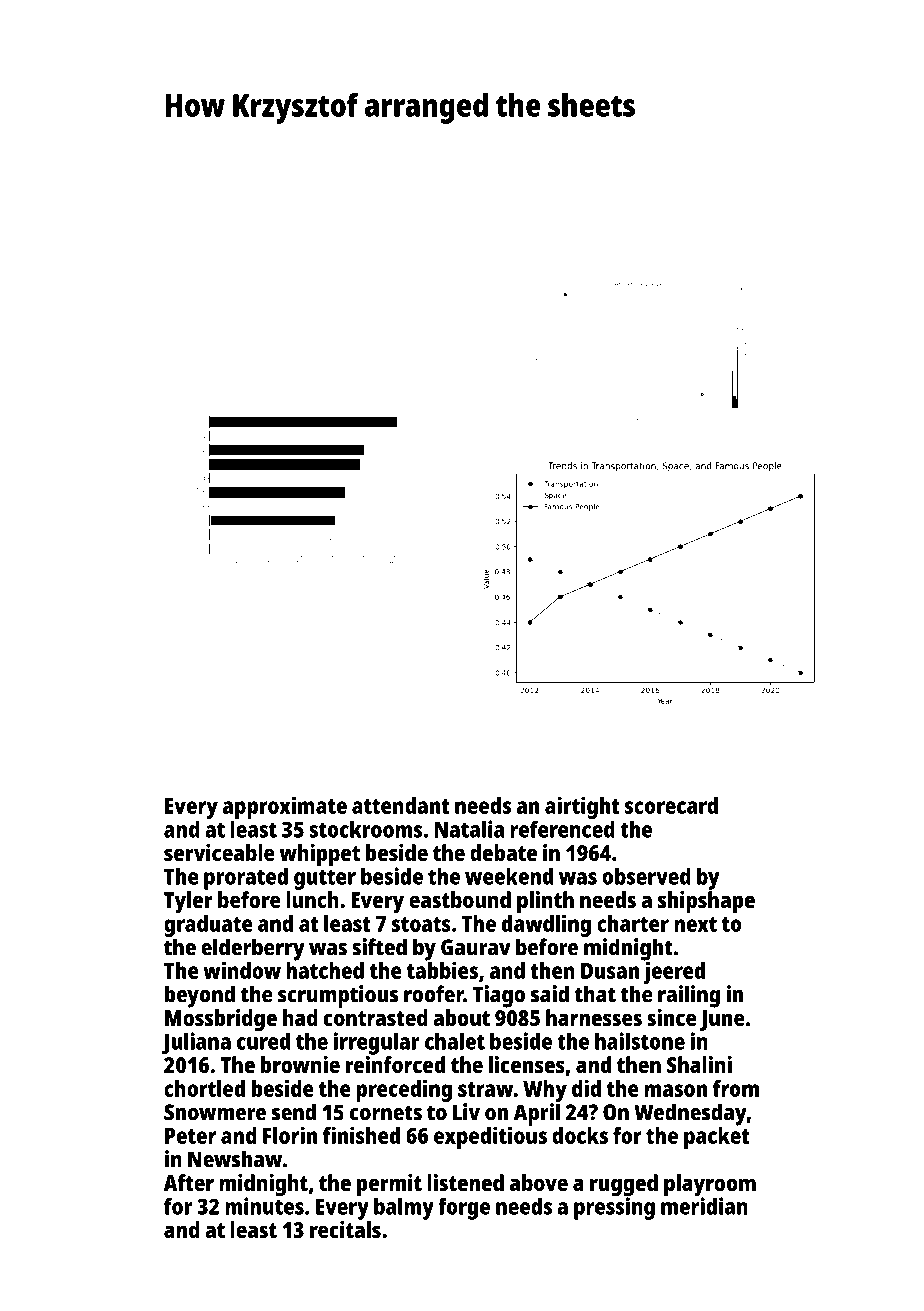 Image resolution: width=924 pixels, height=1311 pixels. I want to click on Peter, so click(190, 1136).
